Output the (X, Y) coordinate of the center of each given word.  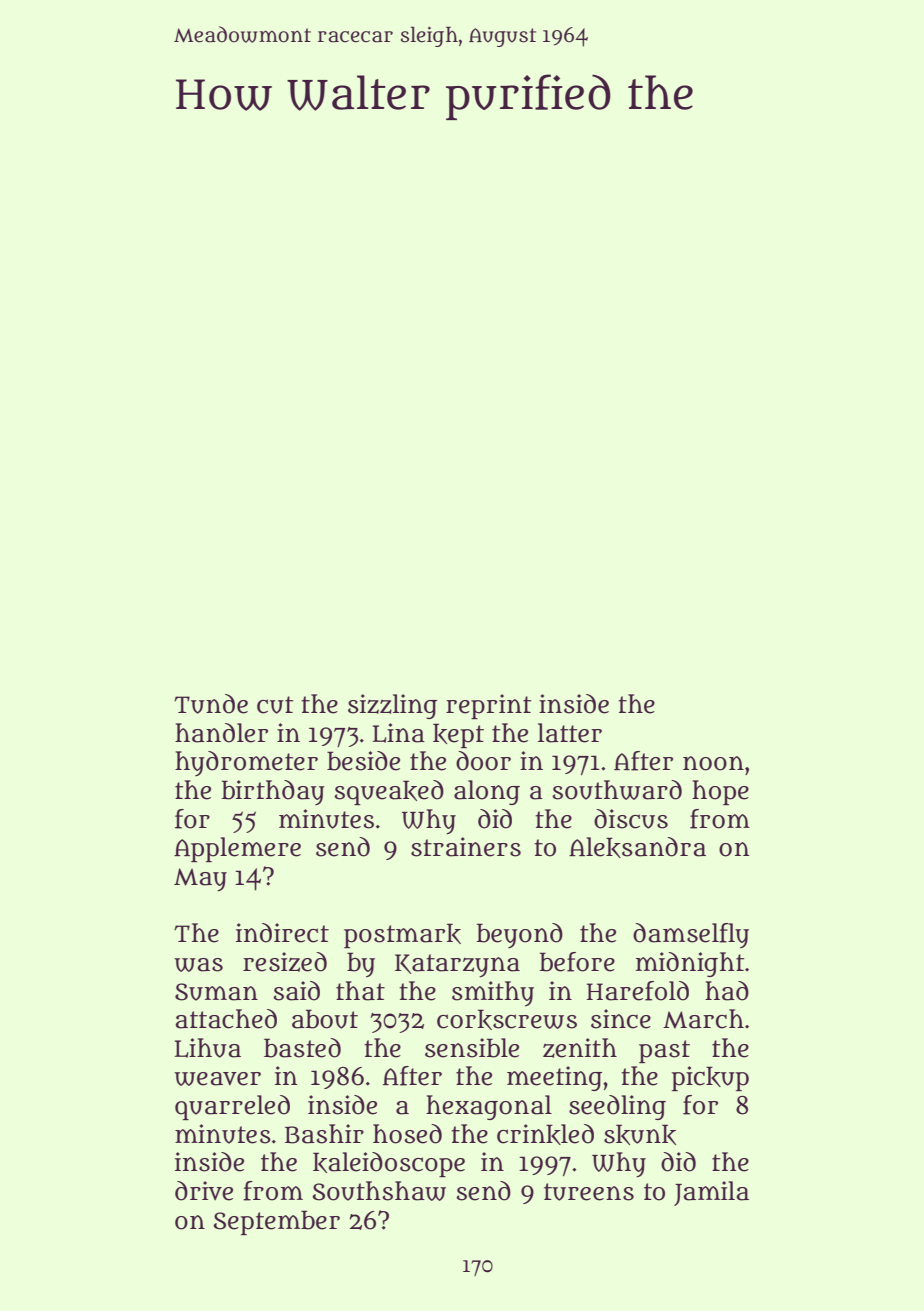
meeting (554, 1078)
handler (221, 733)
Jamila (711, 1193)
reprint (488, 706)
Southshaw (379, 1191)
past (664, 1051)
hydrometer (246, 763)
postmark (402, 935)
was (198, 965)
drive (204, 1191)
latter (570, 733)
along (487, 792)
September (276, 1222)
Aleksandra (637, 847)
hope (720, 792)
